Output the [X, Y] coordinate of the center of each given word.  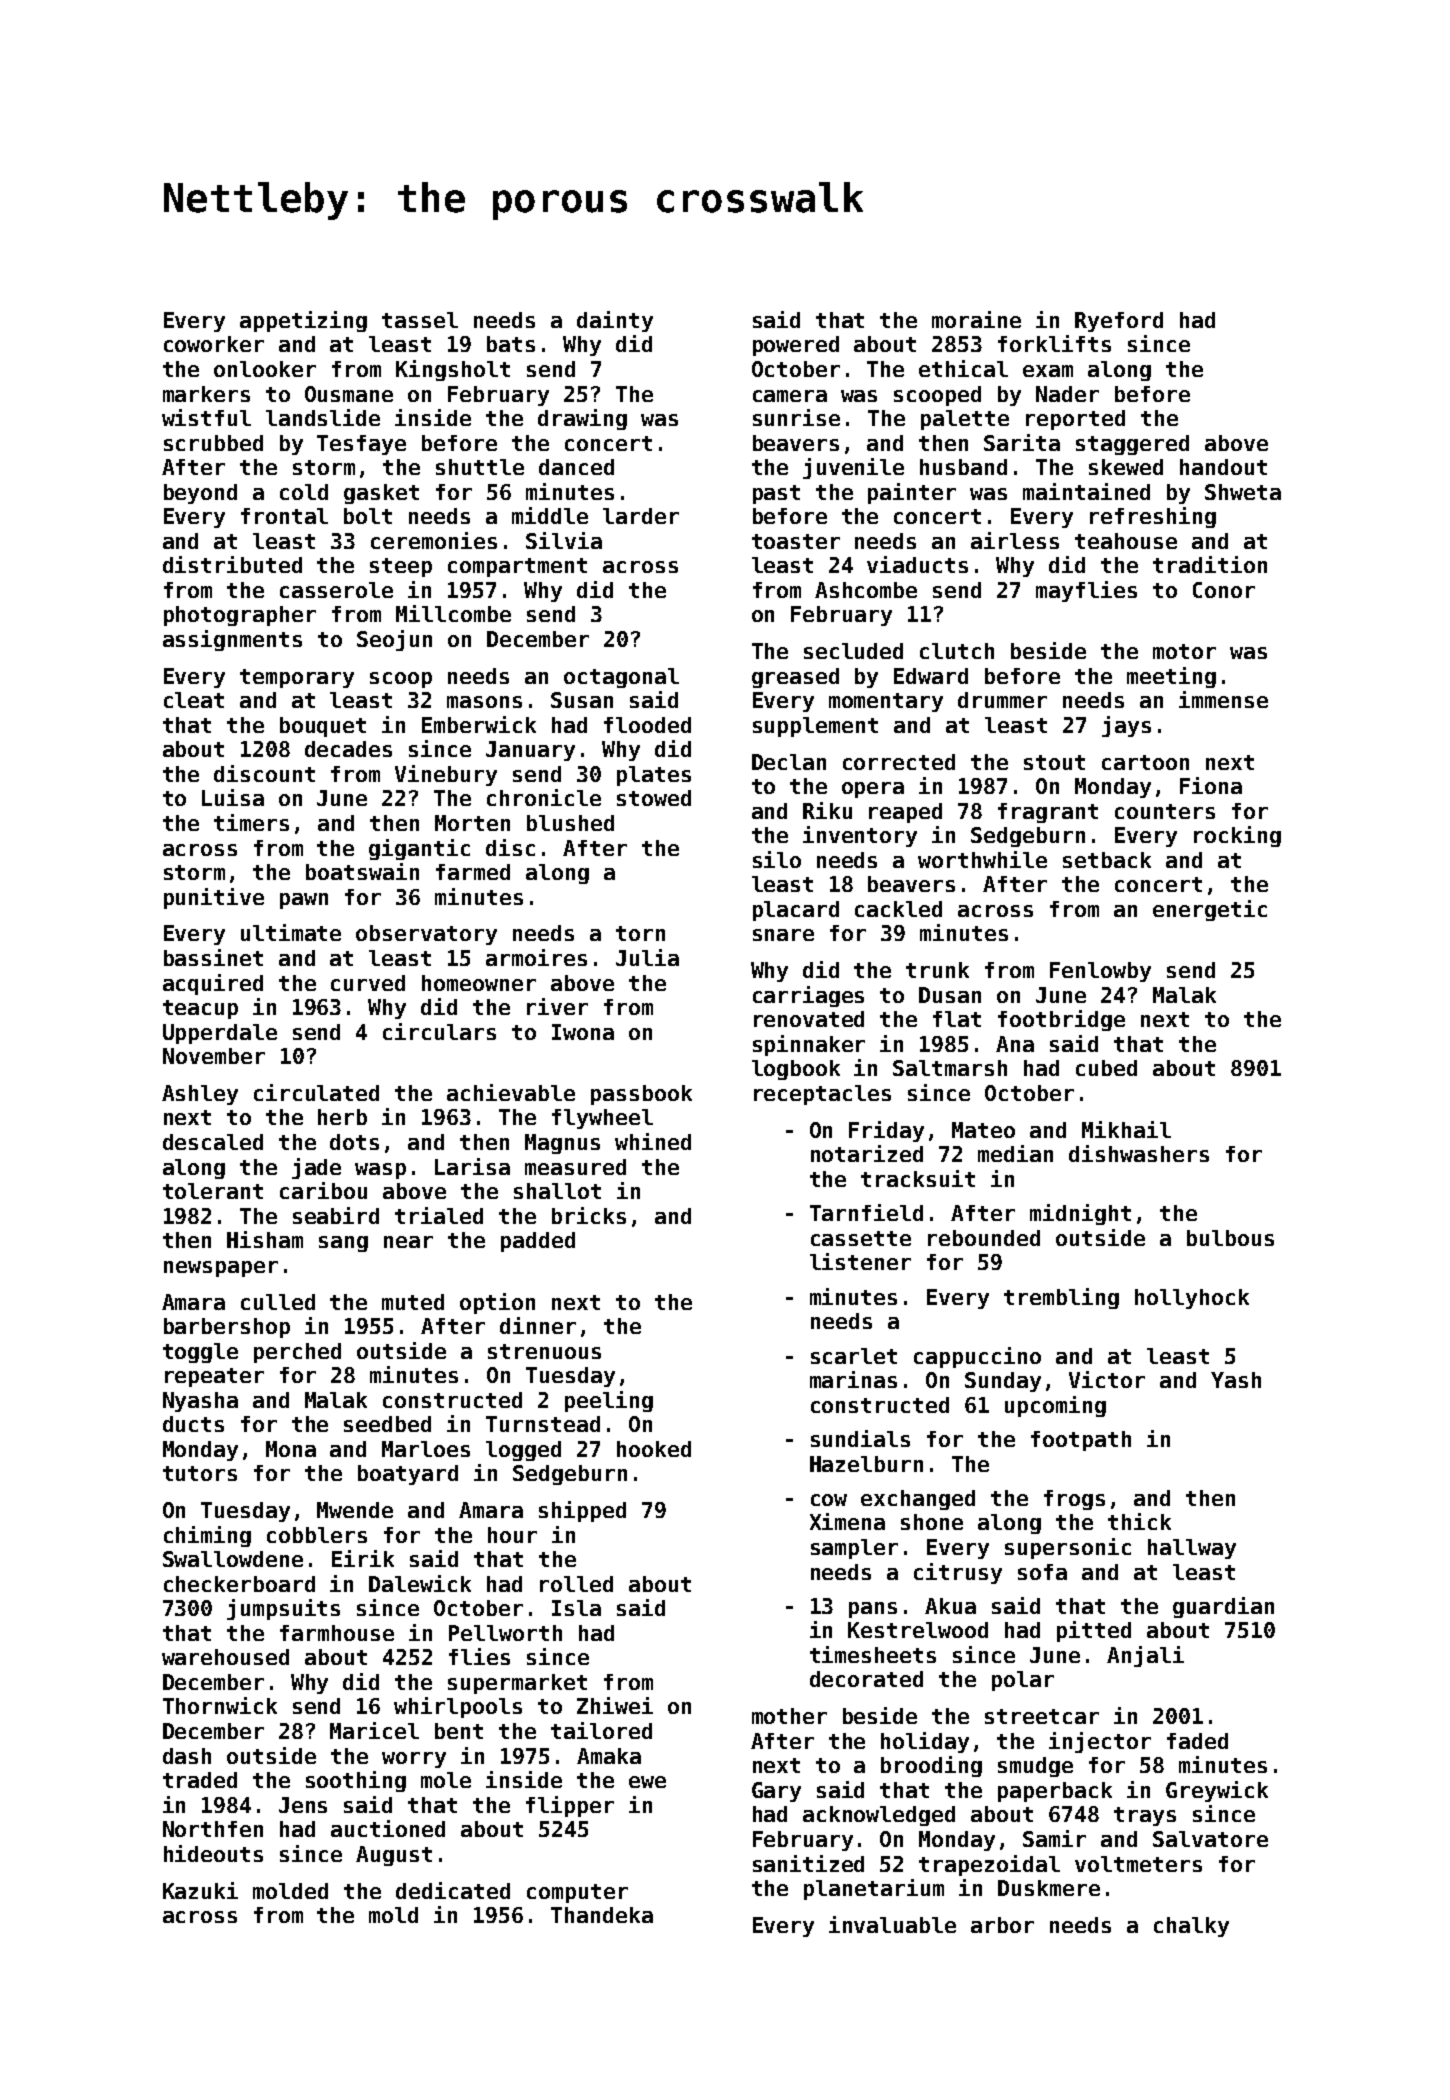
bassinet [213, 957]
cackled [898, 909]
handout [1223, 467]
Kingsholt [453, 370]
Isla [576, 1608]
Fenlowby [1100, 972]
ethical [963, 368]
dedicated [453, 1890]
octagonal [621, 678]
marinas [853, 1379]
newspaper [221, 1269]
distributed [232, 564]
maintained [1086, 491]
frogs [1074, 1500]
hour [512, 1535]
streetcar [1042, 1716]
